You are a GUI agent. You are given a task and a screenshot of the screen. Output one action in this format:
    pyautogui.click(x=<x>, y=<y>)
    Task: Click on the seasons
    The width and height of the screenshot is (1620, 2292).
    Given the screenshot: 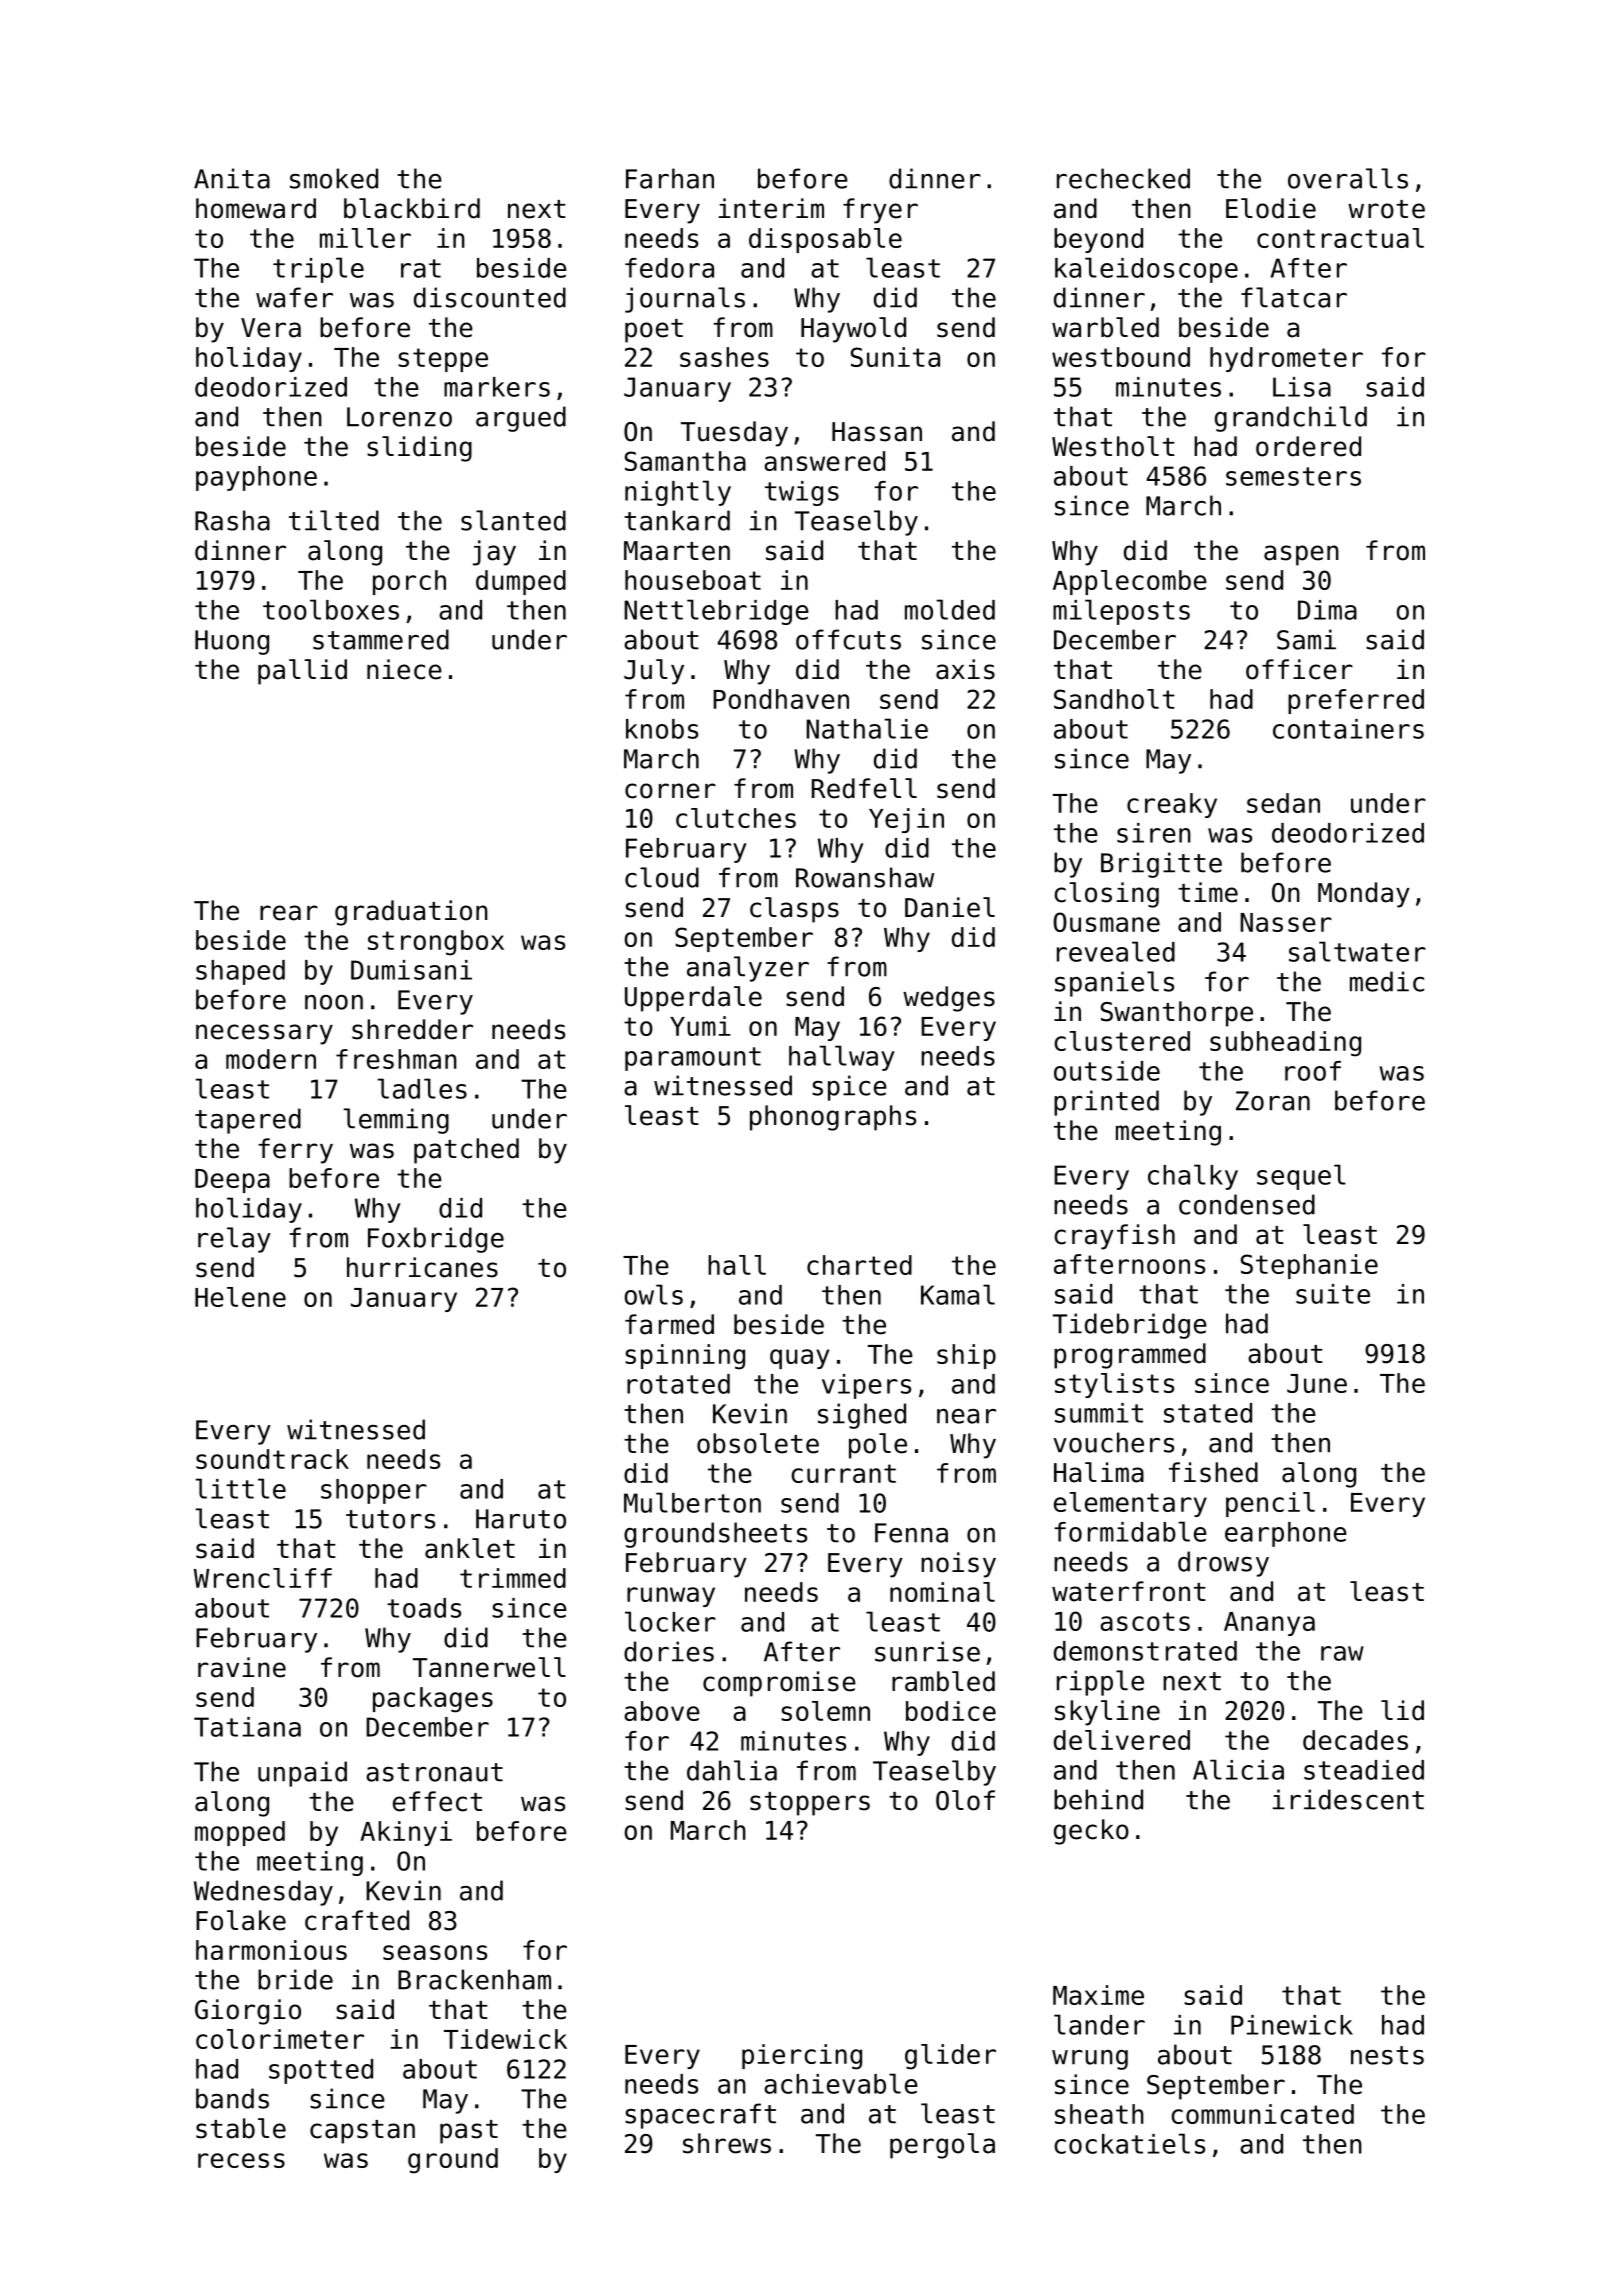 What is the action you would take?
    pyautogui.click(x=435, y=1952)
